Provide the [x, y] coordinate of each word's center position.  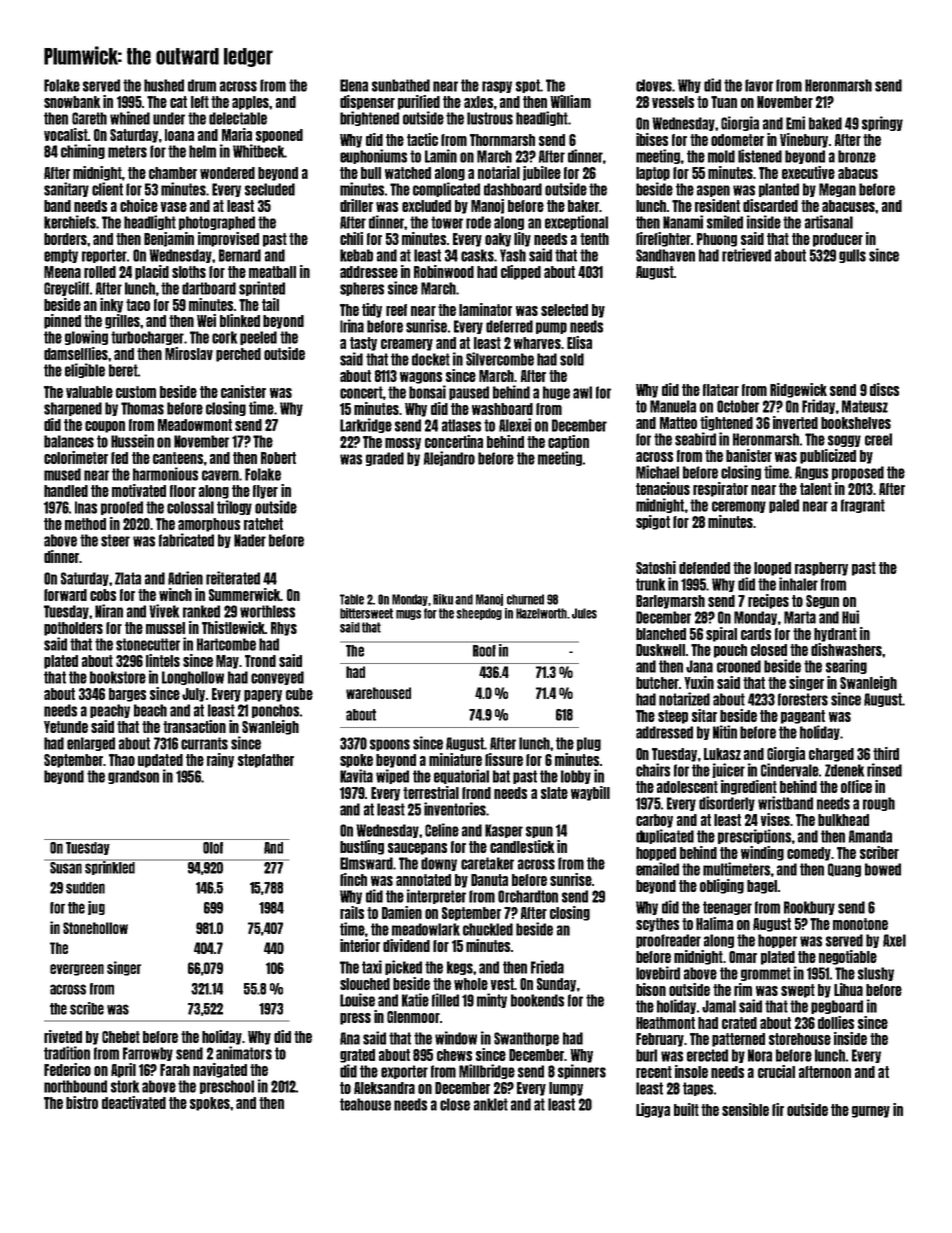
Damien [402, 912]
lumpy [566, 1089]
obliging [722, 886]
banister [749, 455]
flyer [265, 492]
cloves [654, 85]
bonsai [427, 392]
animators [244, 1053]
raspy [497, 87]
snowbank [72, 102]
